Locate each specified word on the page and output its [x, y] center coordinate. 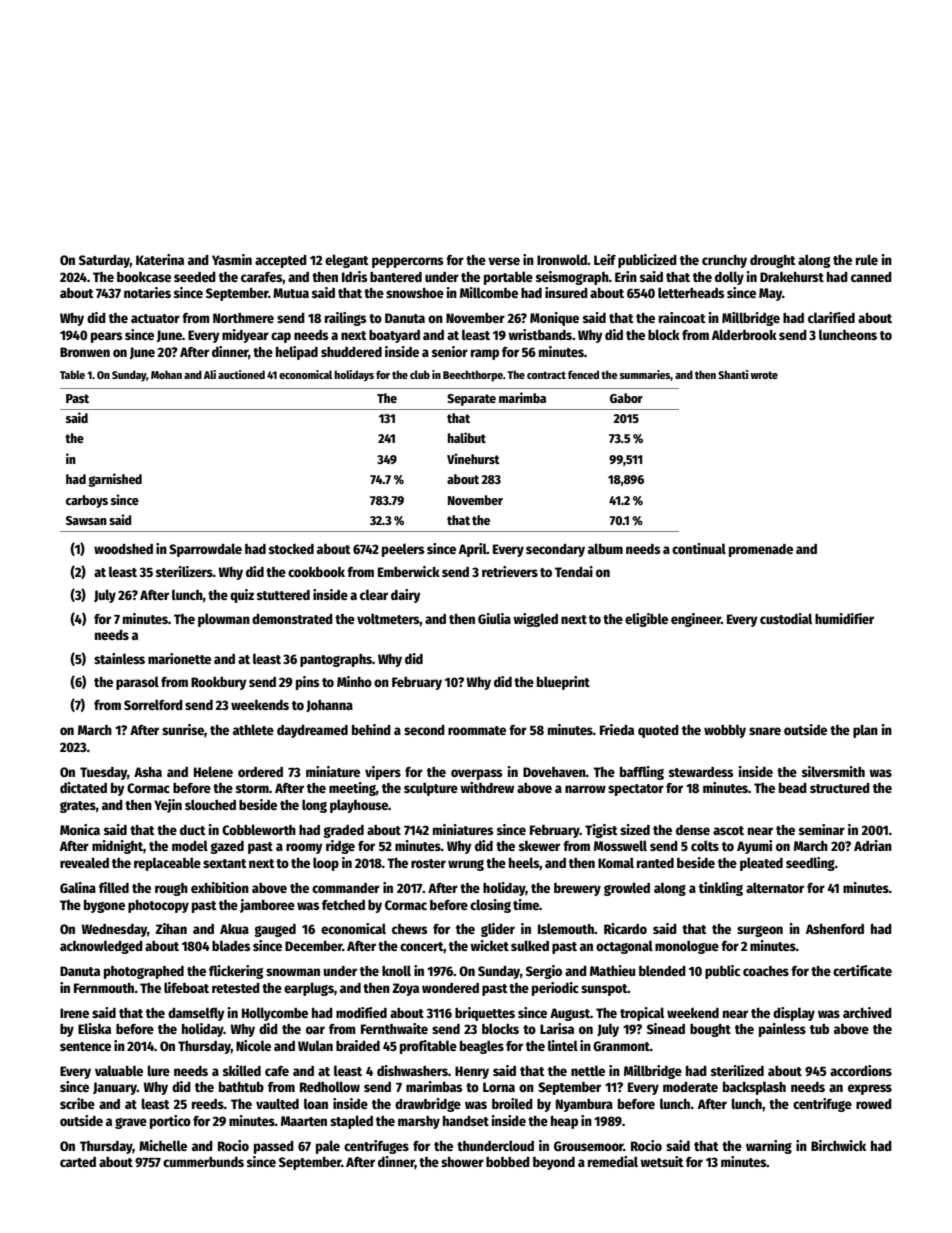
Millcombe [489, 292]
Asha [148, 772]
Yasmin [232, 259]
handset [466, 1121]
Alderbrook [744, 334]
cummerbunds [203, 1162]
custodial [786, 618]
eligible [646, 620]
